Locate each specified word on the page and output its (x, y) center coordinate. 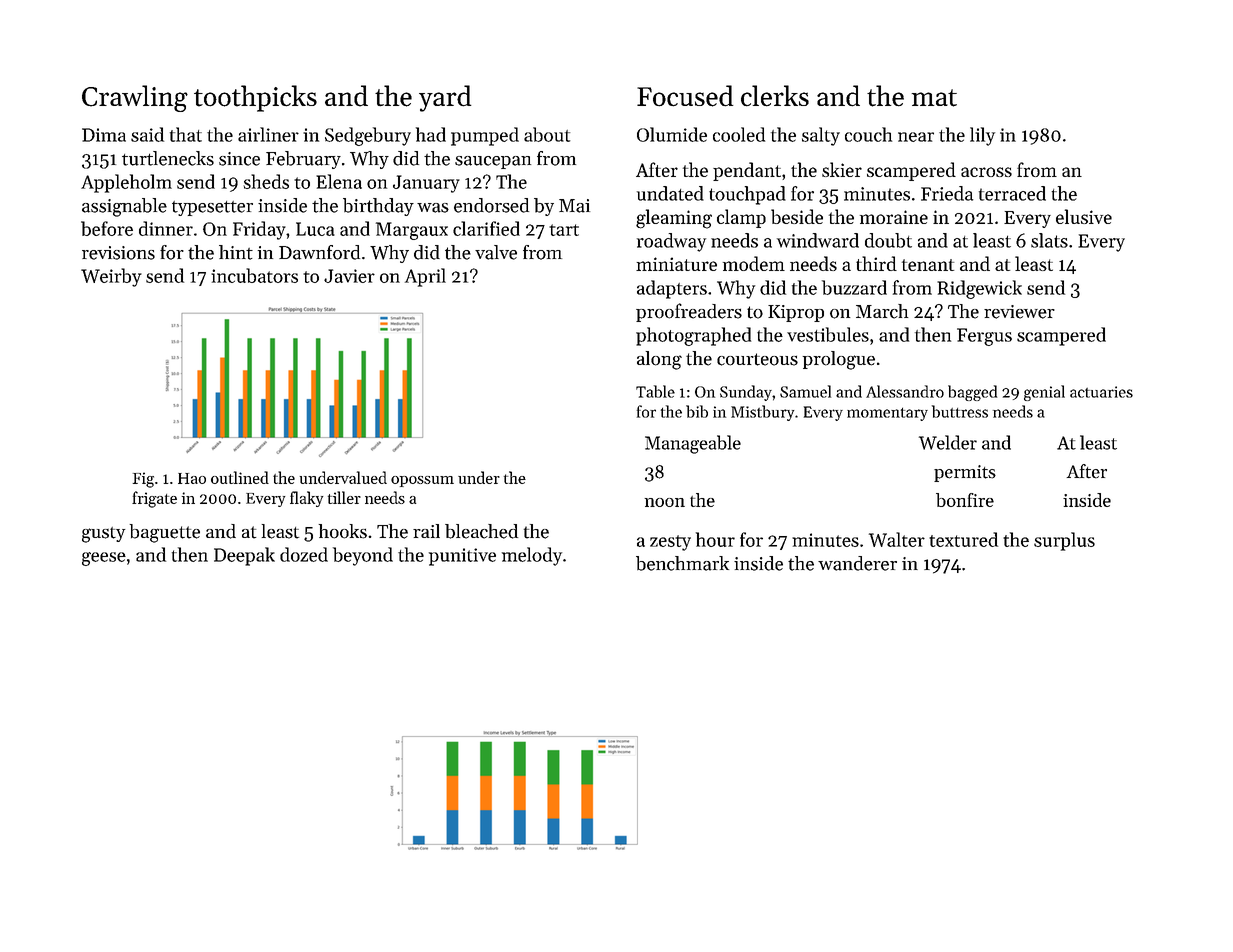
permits (965, 473)
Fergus (984, 337)
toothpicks (255, 98)
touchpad (747, 195)
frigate (154, 499)
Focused (685, 96)
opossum (422, 481)
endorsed (491, 205)
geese (104, 559)
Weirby (111, 277)
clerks (775, 96)
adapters (672, 289)
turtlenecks (168, 158)
